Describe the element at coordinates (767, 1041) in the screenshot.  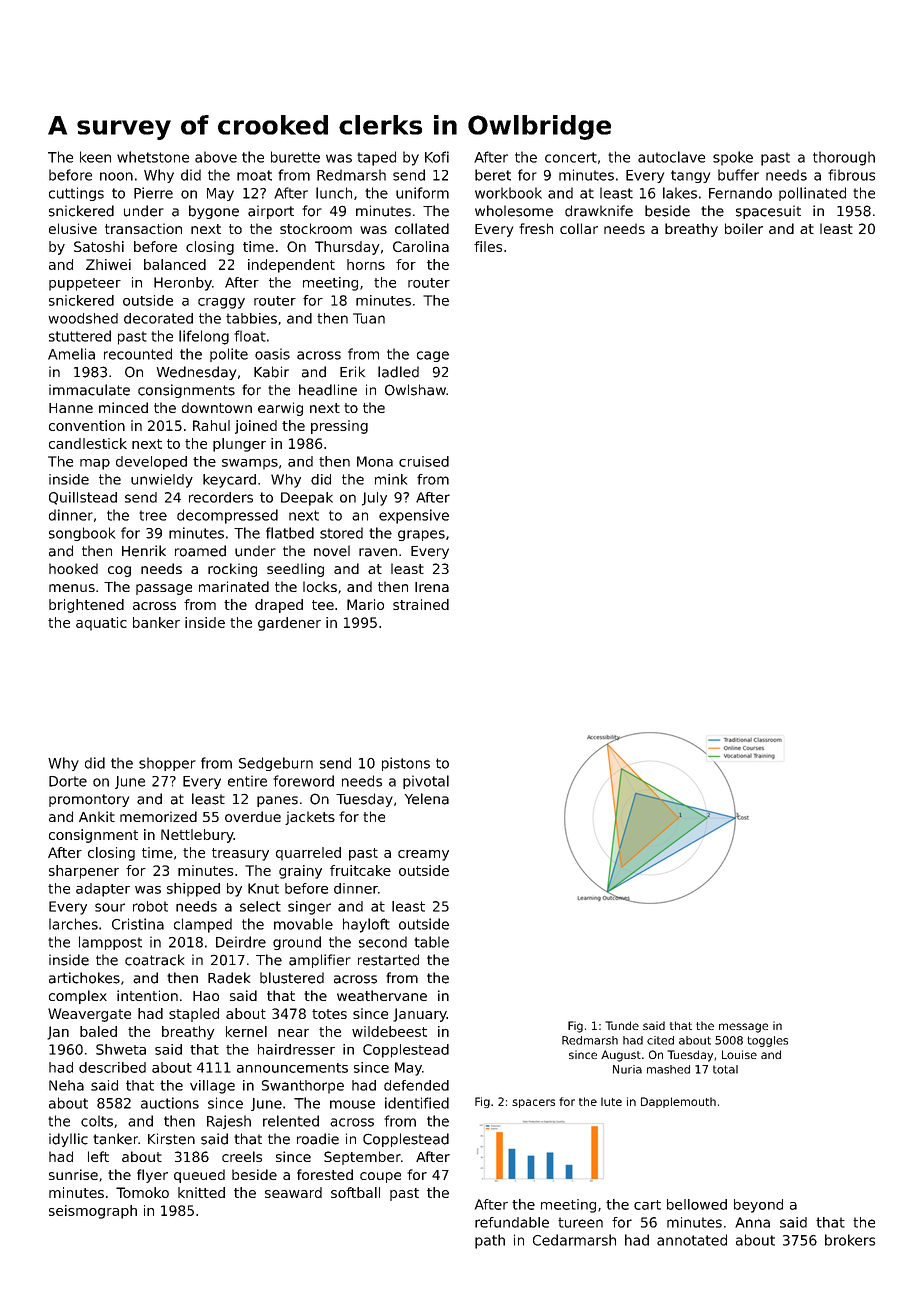
I see `toggles` at that location.
